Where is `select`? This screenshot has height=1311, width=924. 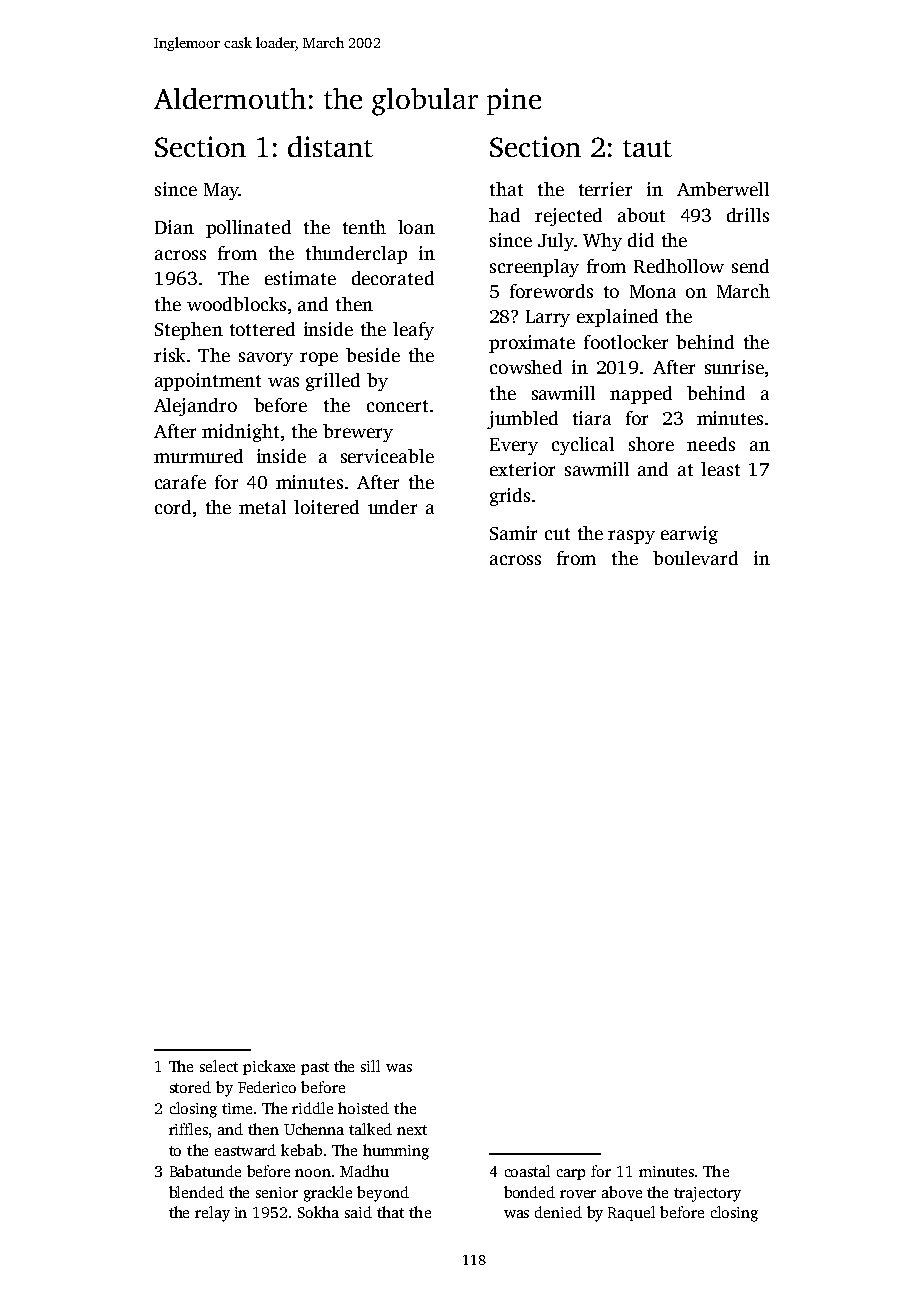
select is located at coordinates (219, 1066).
